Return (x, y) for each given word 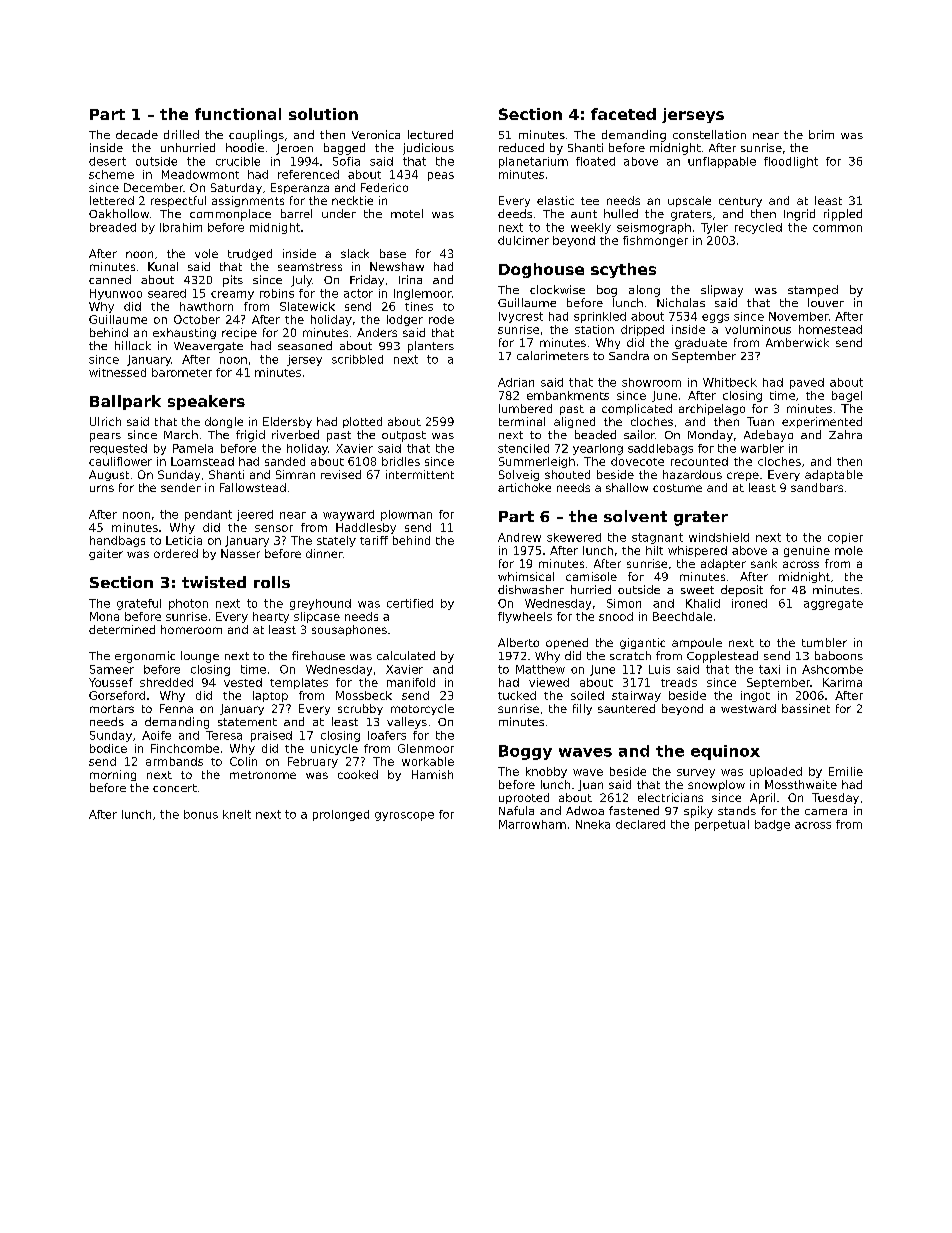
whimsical (526, 576)
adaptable (834, 475)
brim (821, 134)
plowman (406, 515)
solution (323, 114)
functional (238, 114)
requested (118, 449)
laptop (270, 696)
